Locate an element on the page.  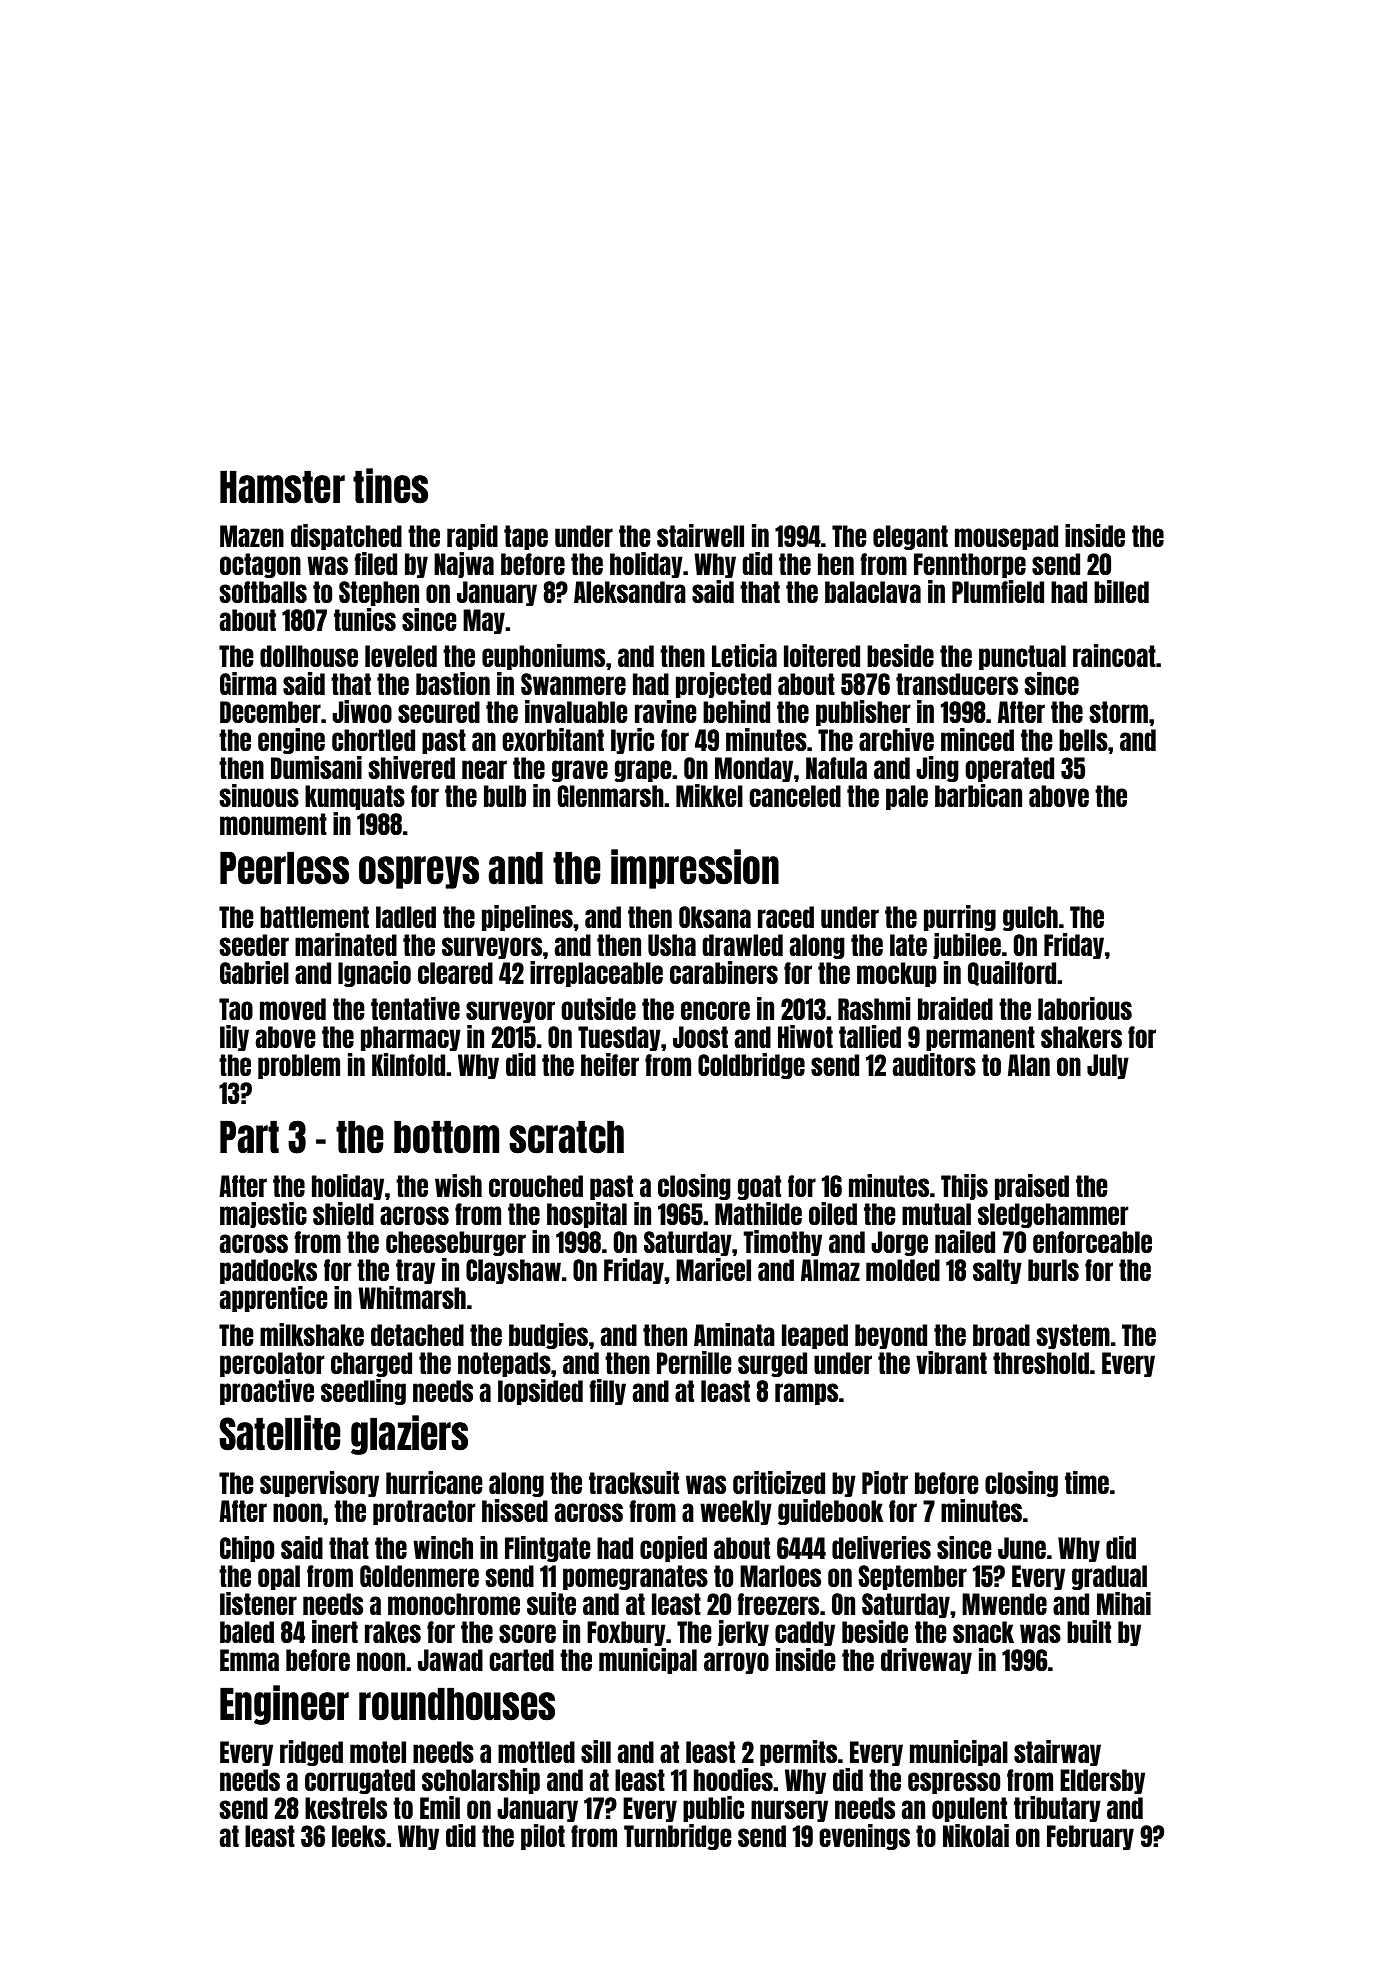
transducers is located at coordinates (957, 684).
